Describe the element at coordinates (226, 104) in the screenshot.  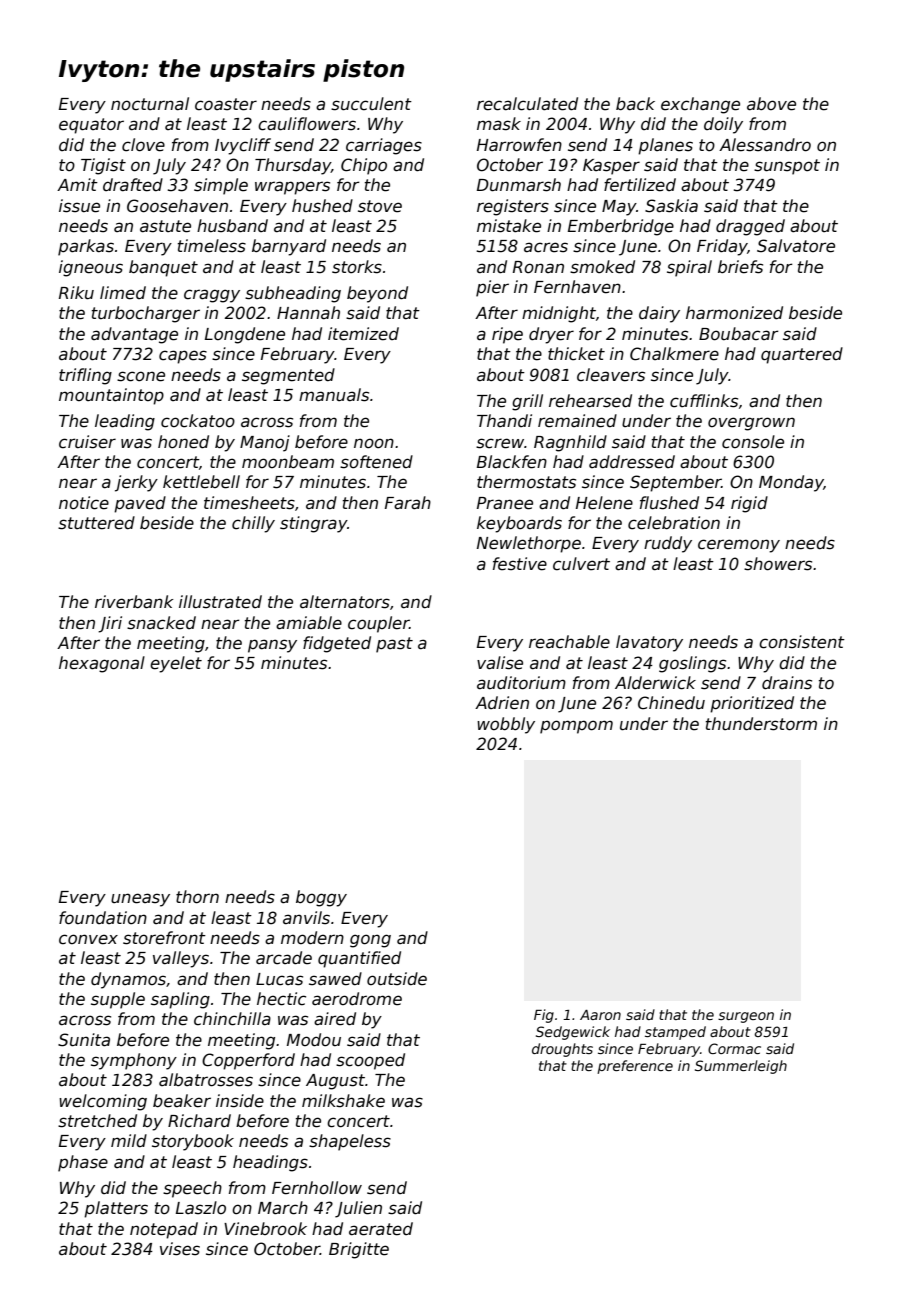
I see `coaster` at that location.
